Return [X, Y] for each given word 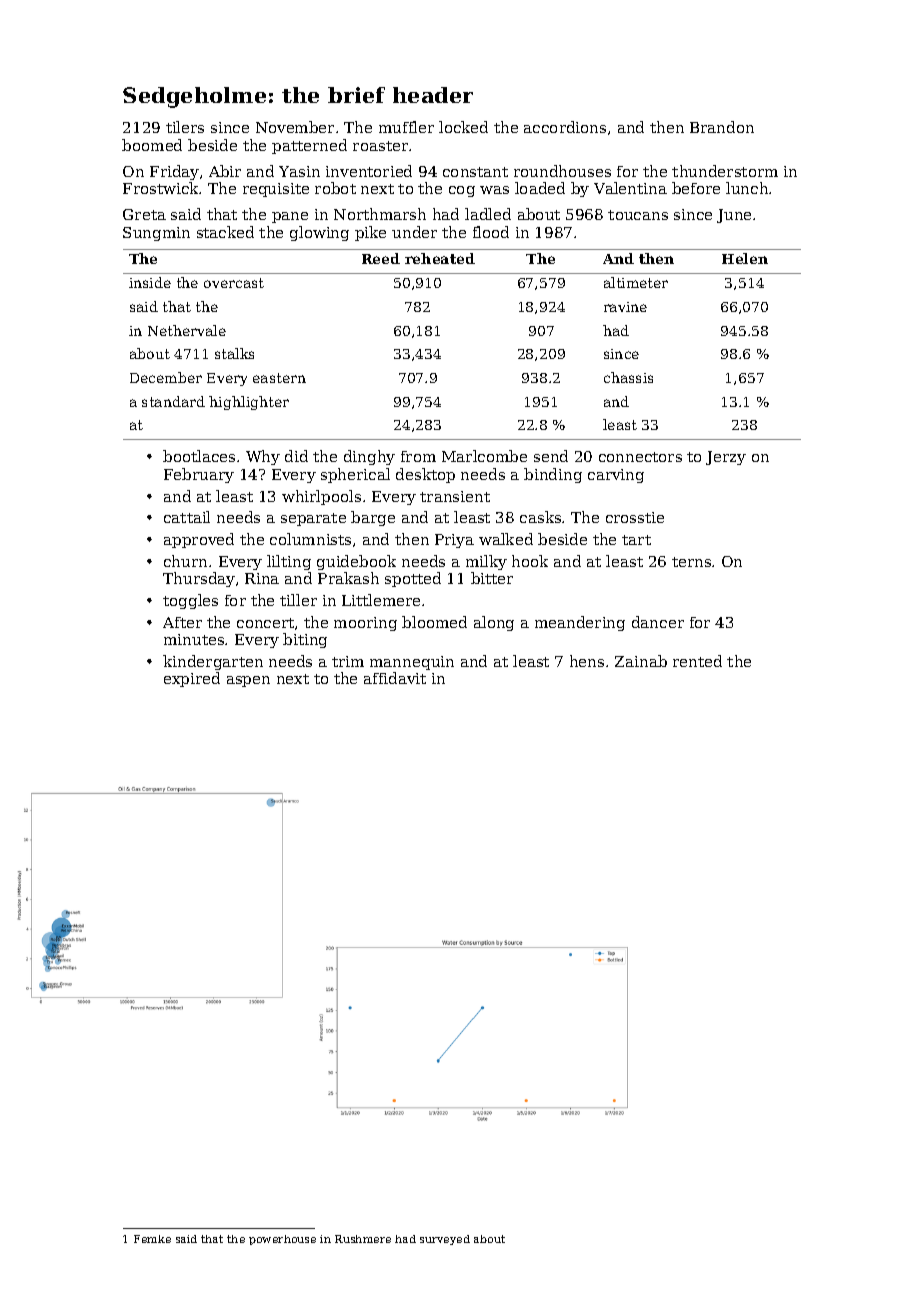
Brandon [722, 127]
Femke [152, 1239]
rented [697, 661]
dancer [658, 622]
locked [463, 127]
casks [540, 517]
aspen [248, 681]
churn [185, 561]
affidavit [395, 678]
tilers [185, 127]
